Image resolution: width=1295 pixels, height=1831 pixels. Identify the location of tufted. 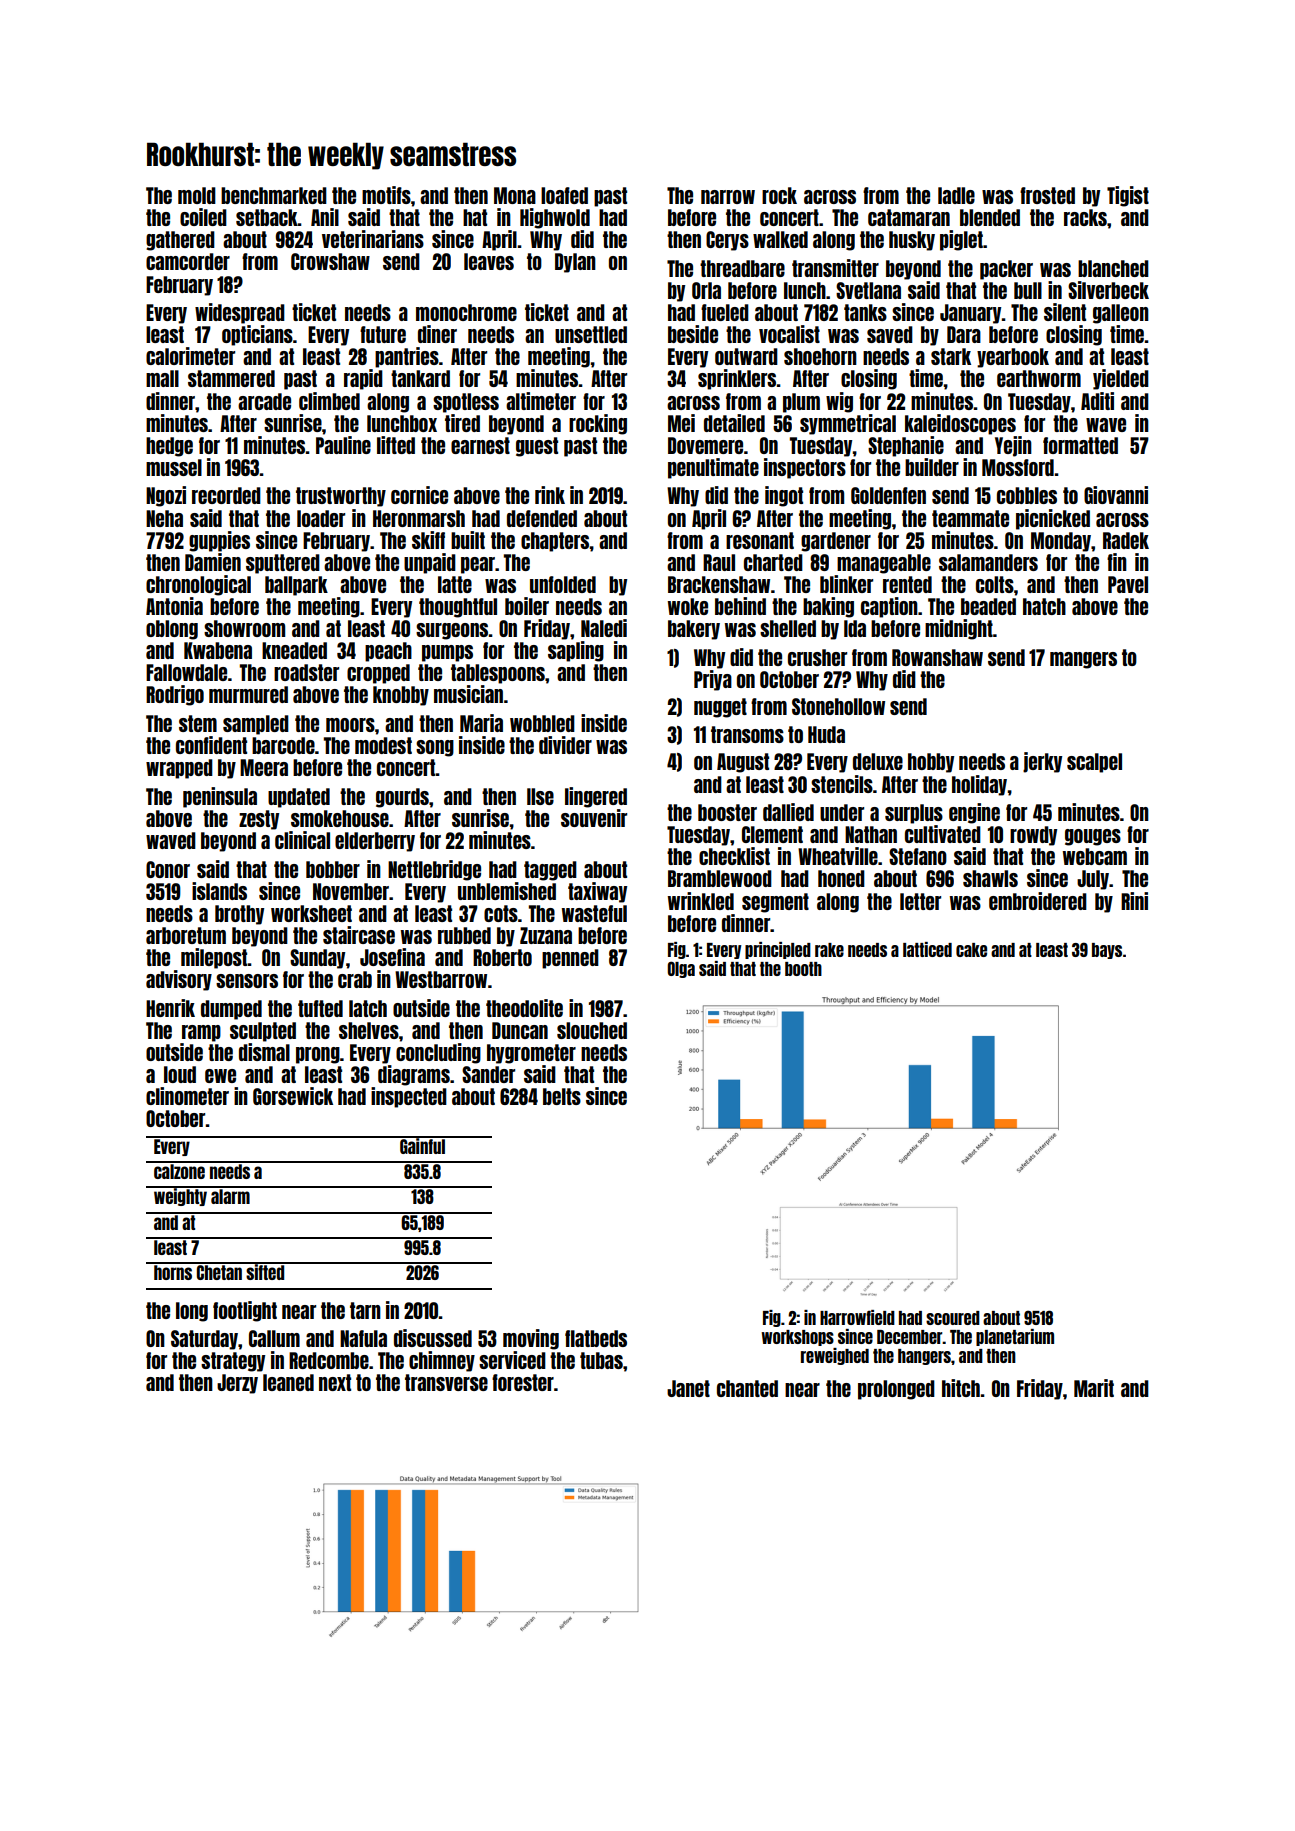
(320, 1008).
